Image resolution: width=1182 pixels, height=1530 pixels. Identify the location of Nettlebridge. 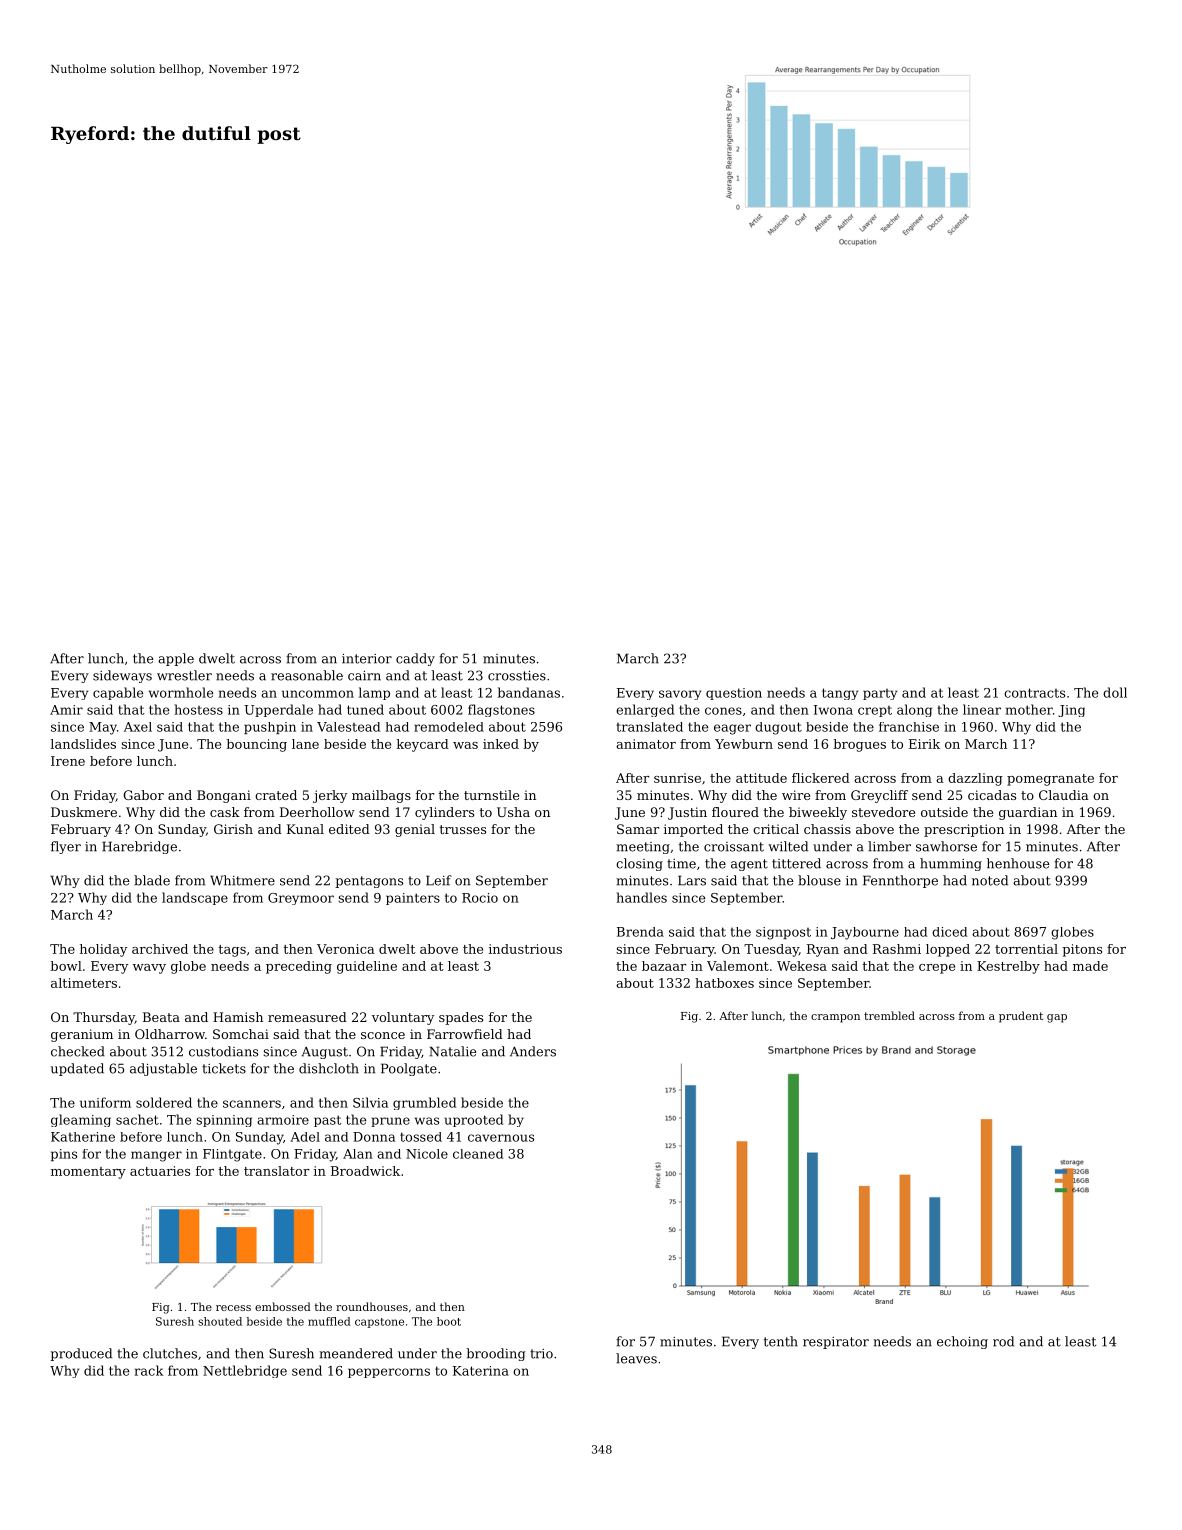
(245, 1371).
